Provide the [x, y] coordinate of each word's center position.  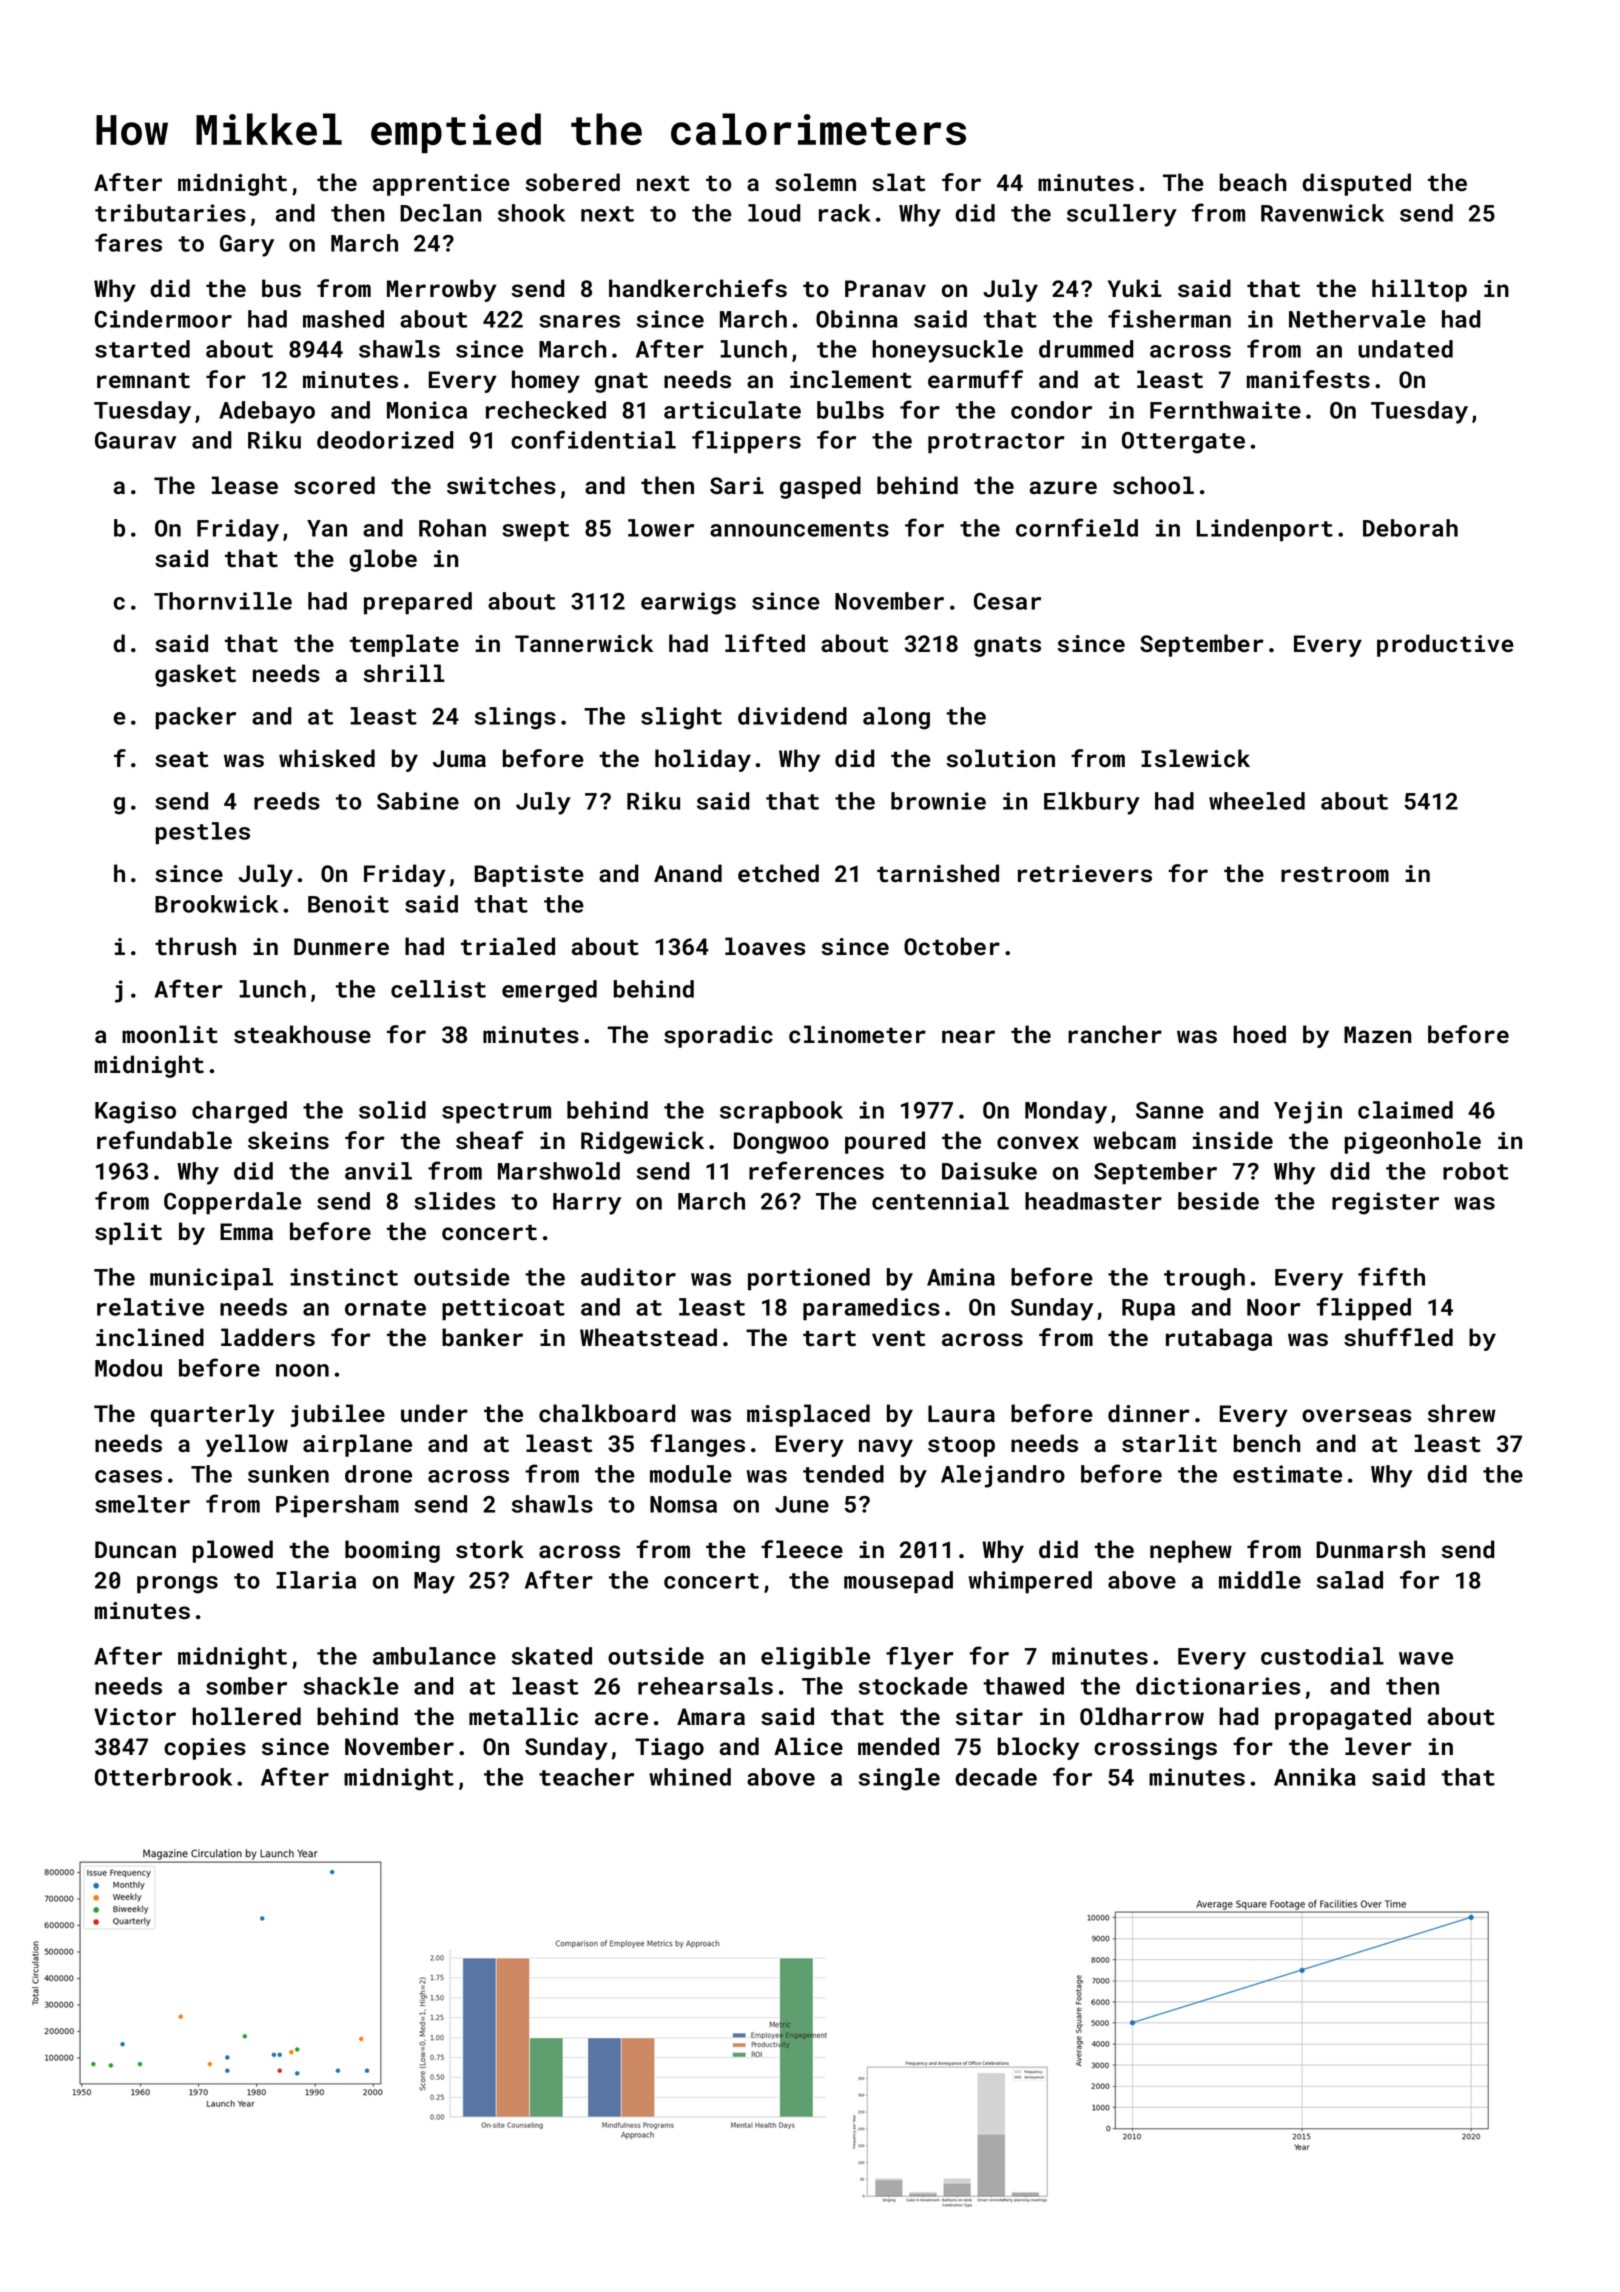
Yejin [1308, 1112]
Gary [247, 246]
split [128, 1233]
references [816, 1170]
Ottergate [1183, 443]
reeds [287, 801]
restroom [1335, 874]
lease [245, 485]
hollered [246, 1716]
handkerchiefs [698, 288]
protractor [996, 443]
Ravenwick [1322, 213]
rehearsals [705, 1686]
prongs [177, 1585]
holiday [703, 760]
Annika [1315, 1777]
